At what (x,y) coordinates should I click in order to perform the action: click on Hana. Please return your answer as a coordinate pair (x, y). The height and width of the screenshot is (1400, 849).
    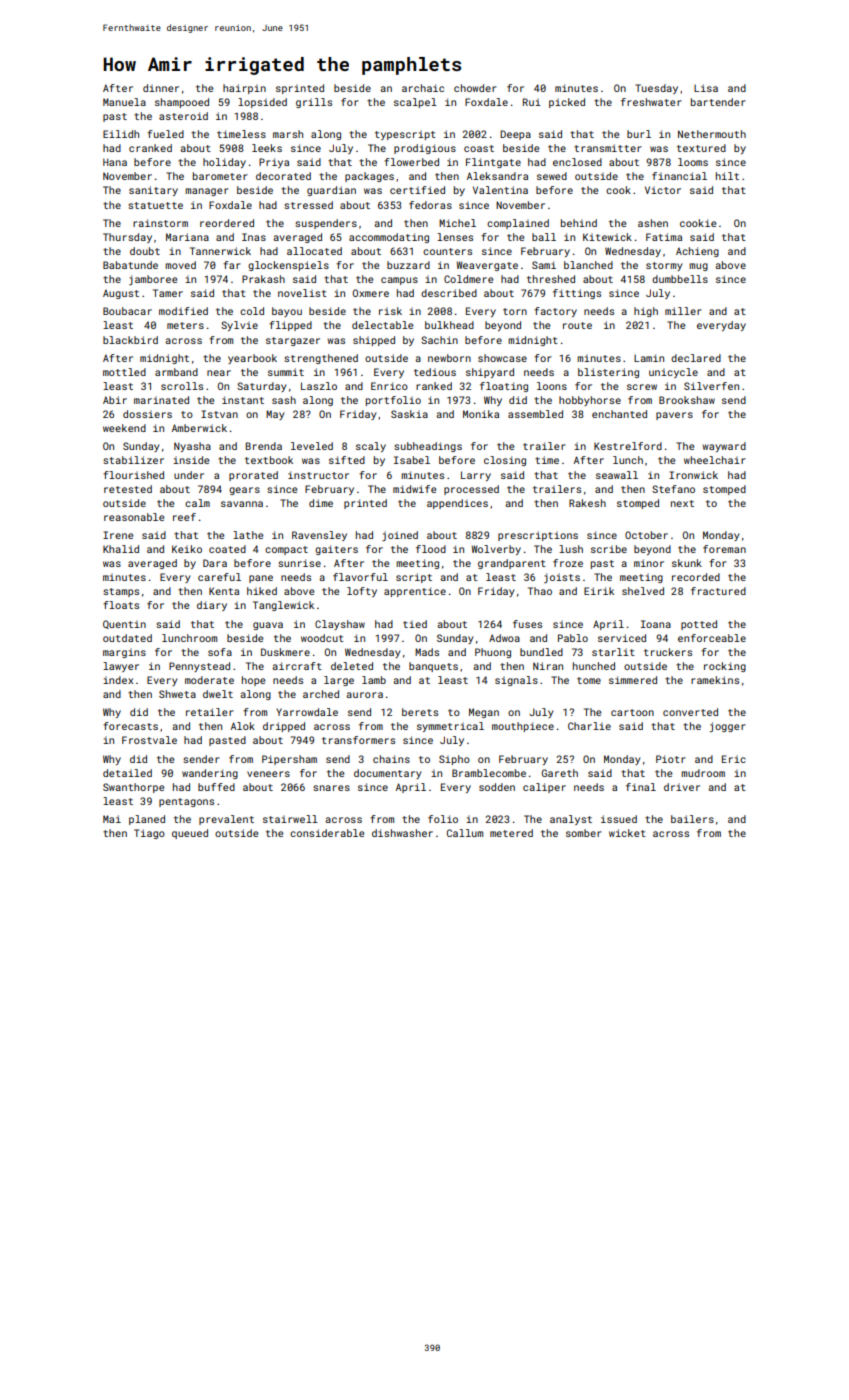
    Looking at the image, I should click on (115, 162).
